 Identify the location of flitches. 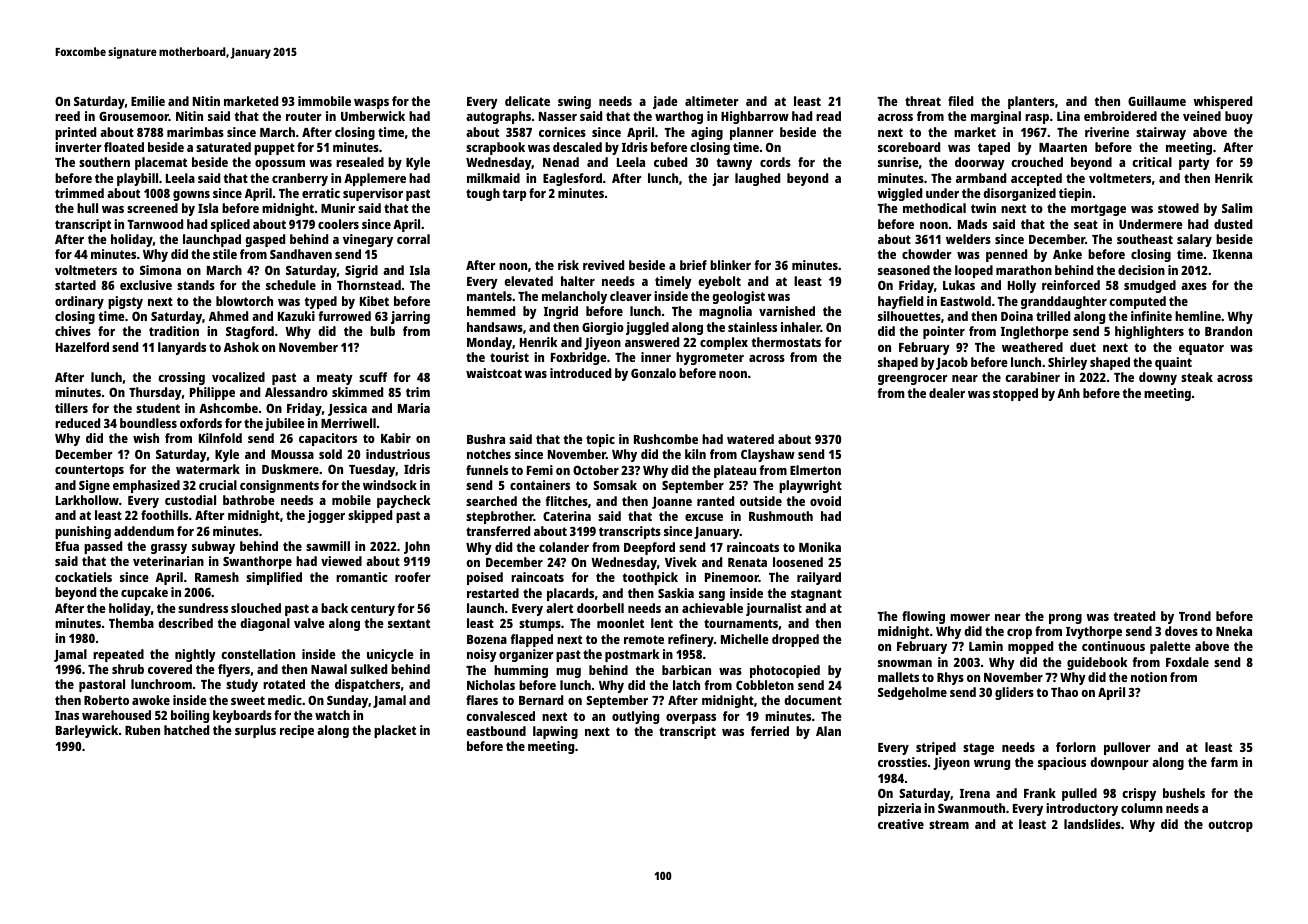
(567, 501).
